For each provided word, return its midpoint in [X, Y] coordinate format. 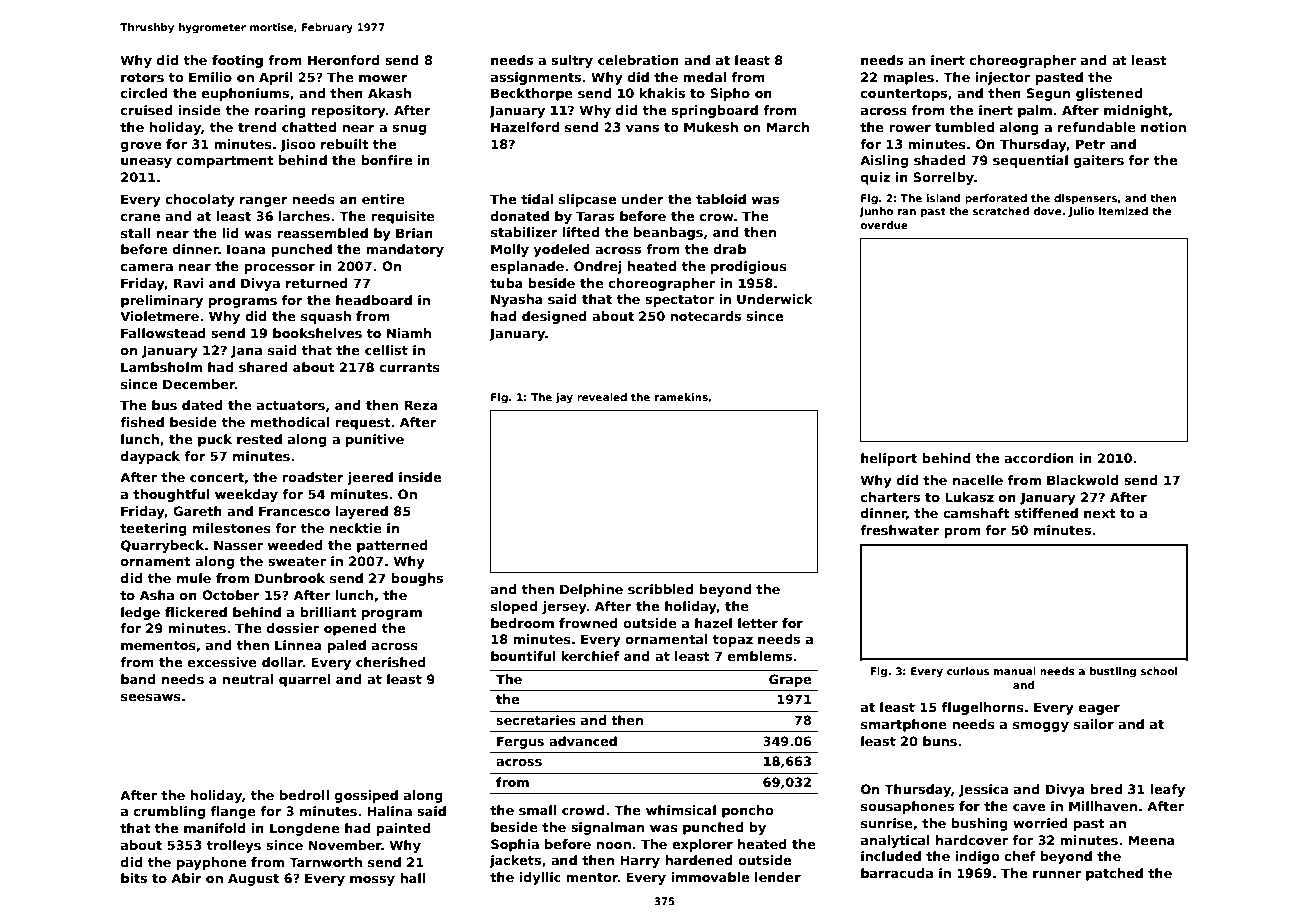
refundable [1097, 127]
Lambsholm [161, 367]
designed [554, 317]
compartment [225, 162]
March [787, 127]
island [944, 198]
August [253, 879]
